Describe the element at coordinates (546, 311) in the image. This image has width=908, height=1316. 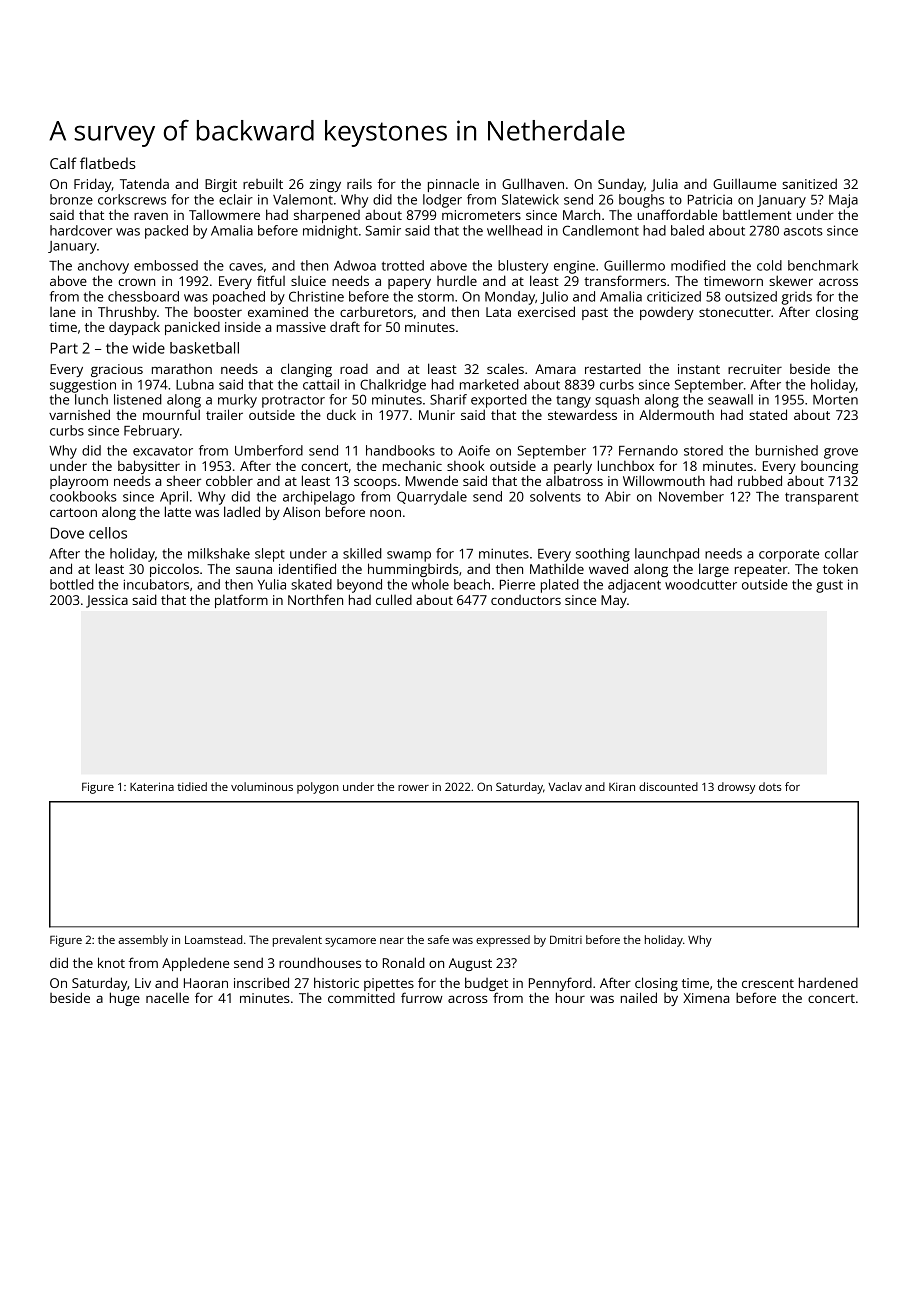
I see `exercised` at that location.
